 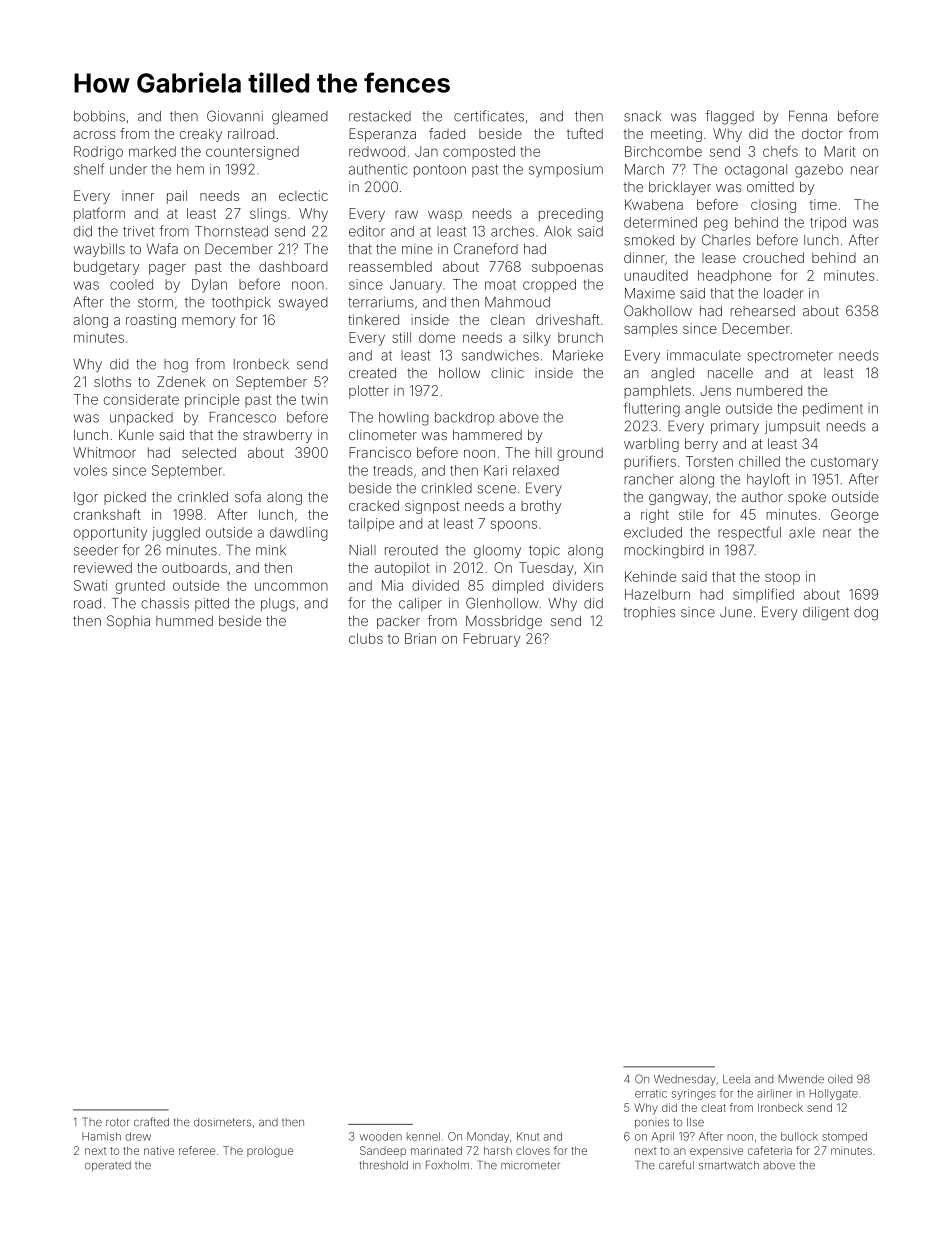 What do you see at coordinates (808, 116) in the screenshot?
I see `Fenna` at bounding box center [808, 116].
